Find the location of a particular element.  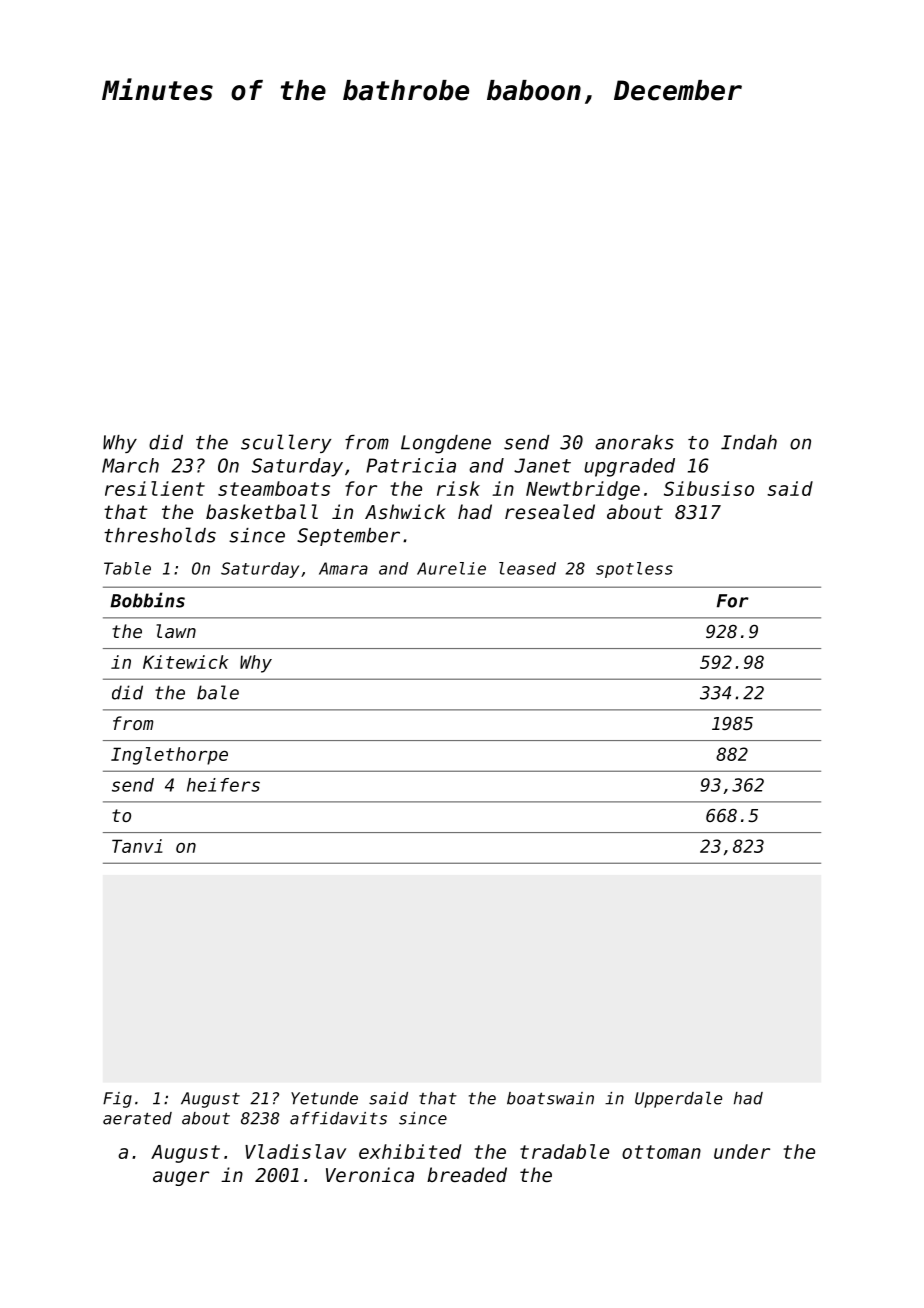

auger is located at coordinates (181, 1178).
